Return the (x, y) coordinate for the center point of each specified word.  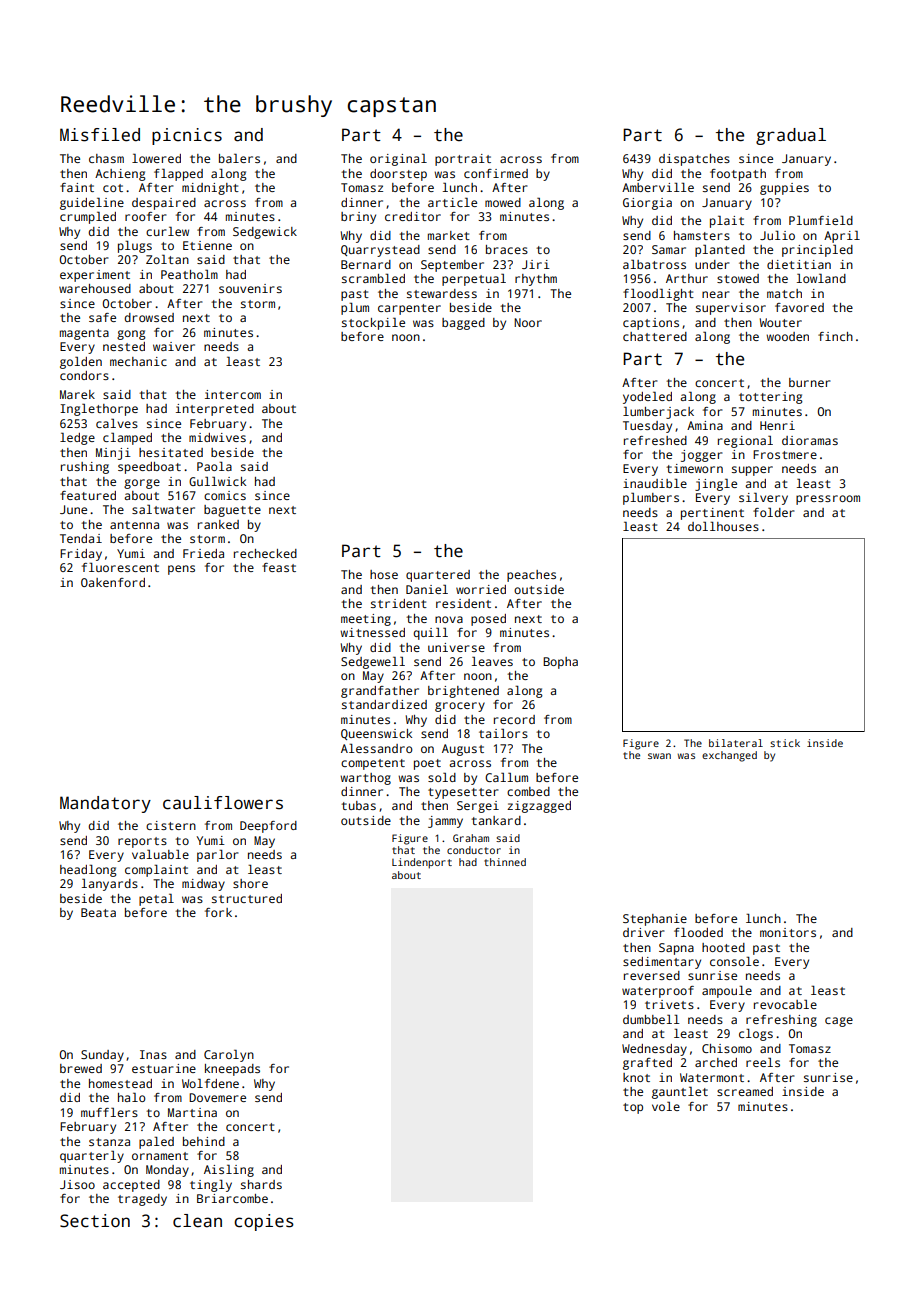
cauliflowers (223, 803)
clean (197, 1221)
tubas (358, 805)
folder (773, 512)
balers (239, 158)
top (633, 1108)
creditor (413, 216)
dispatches (694, 160)
